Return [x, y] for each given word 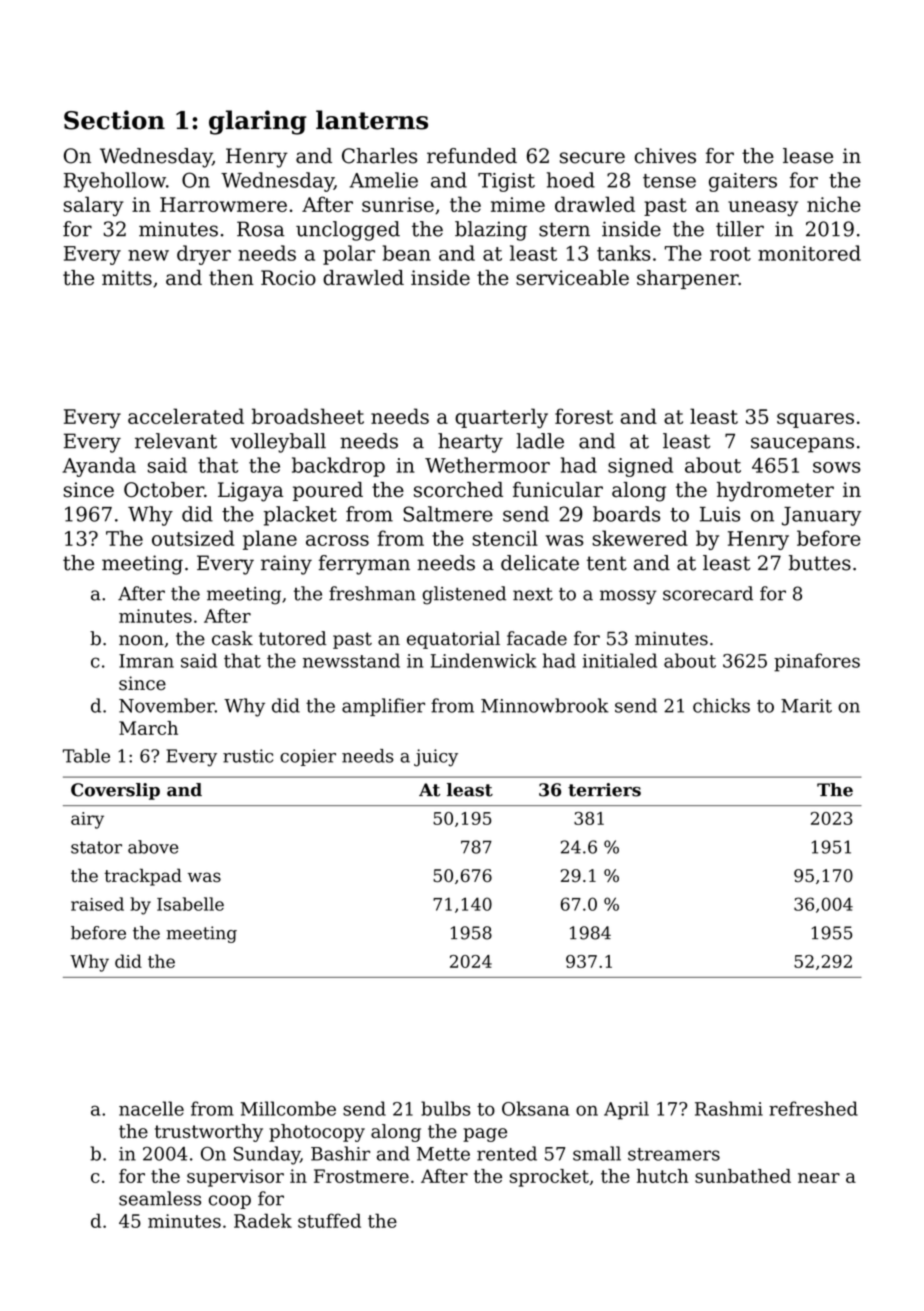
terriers [604, 790]
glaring [258, 122]
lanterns [372, 120]
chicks [721, 705]
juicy [436, 758]
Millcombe [288, 1108]
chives [665, 156]
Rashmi [729, 1108]
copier [308, 757]
